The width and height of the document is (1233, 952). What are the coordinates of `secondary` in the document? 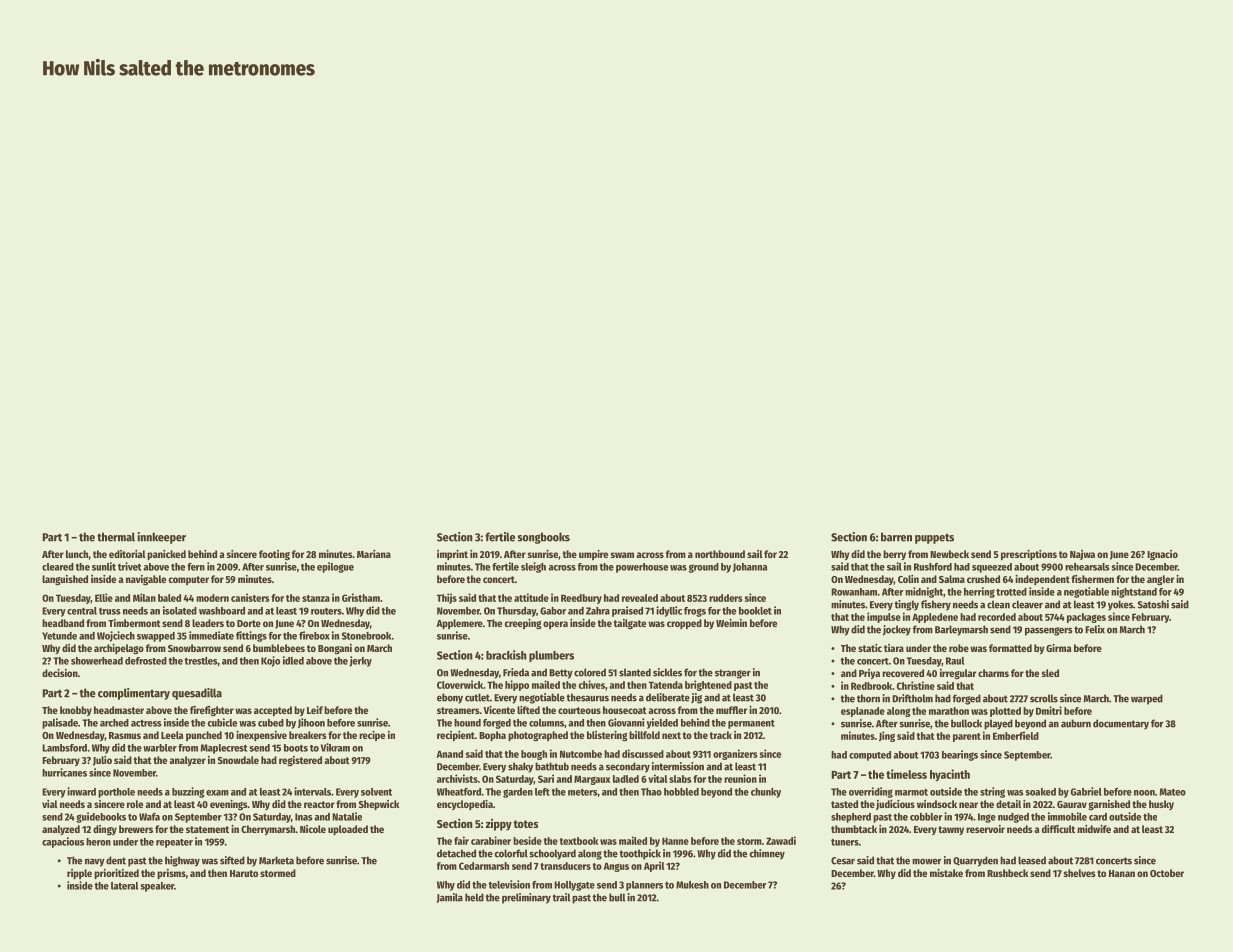 It's located at (628, 767).
